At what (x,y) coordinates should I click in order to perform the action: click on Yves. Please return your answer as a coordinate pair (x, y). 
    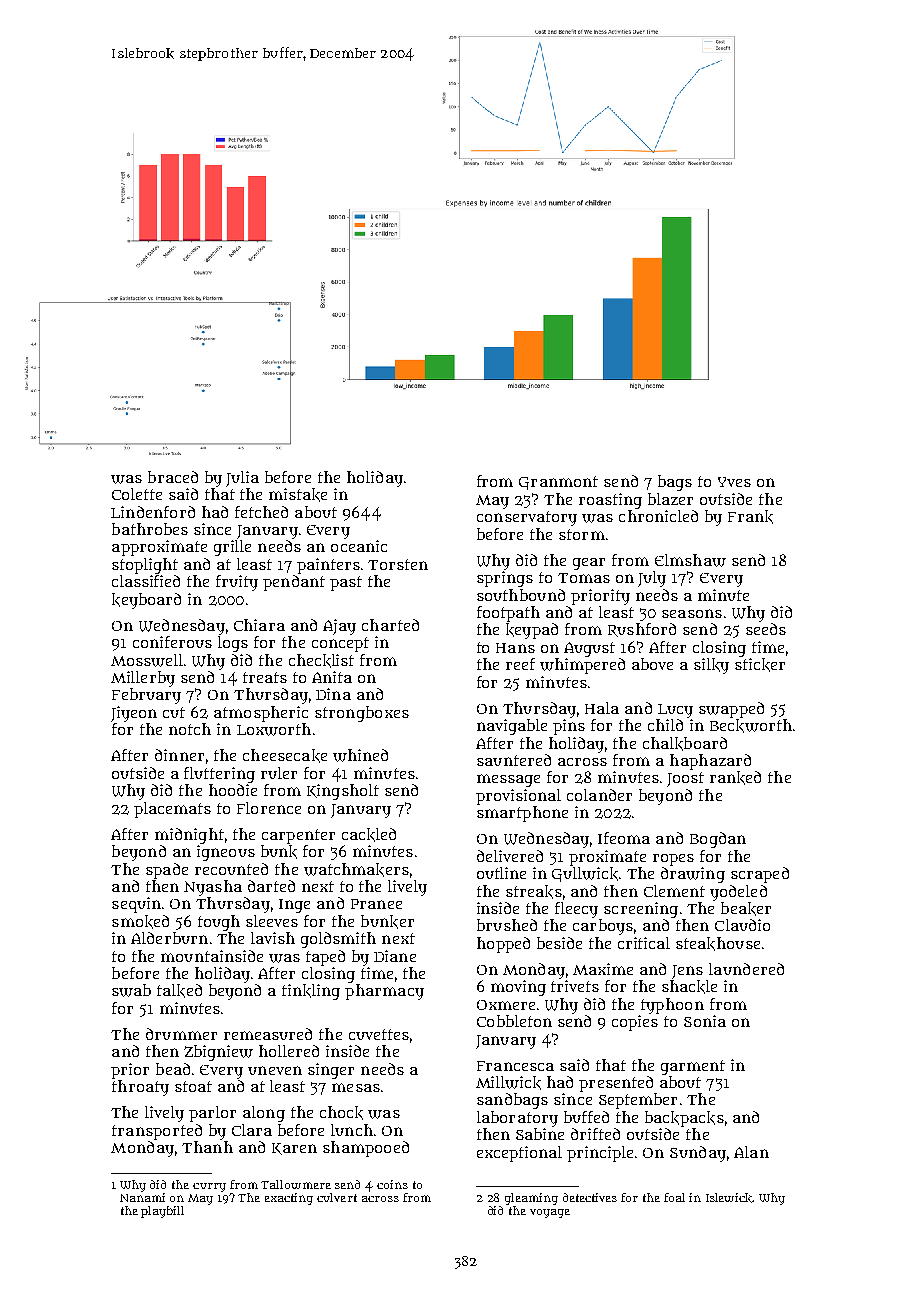
    Looking at the image, I should click on (734, 482).
